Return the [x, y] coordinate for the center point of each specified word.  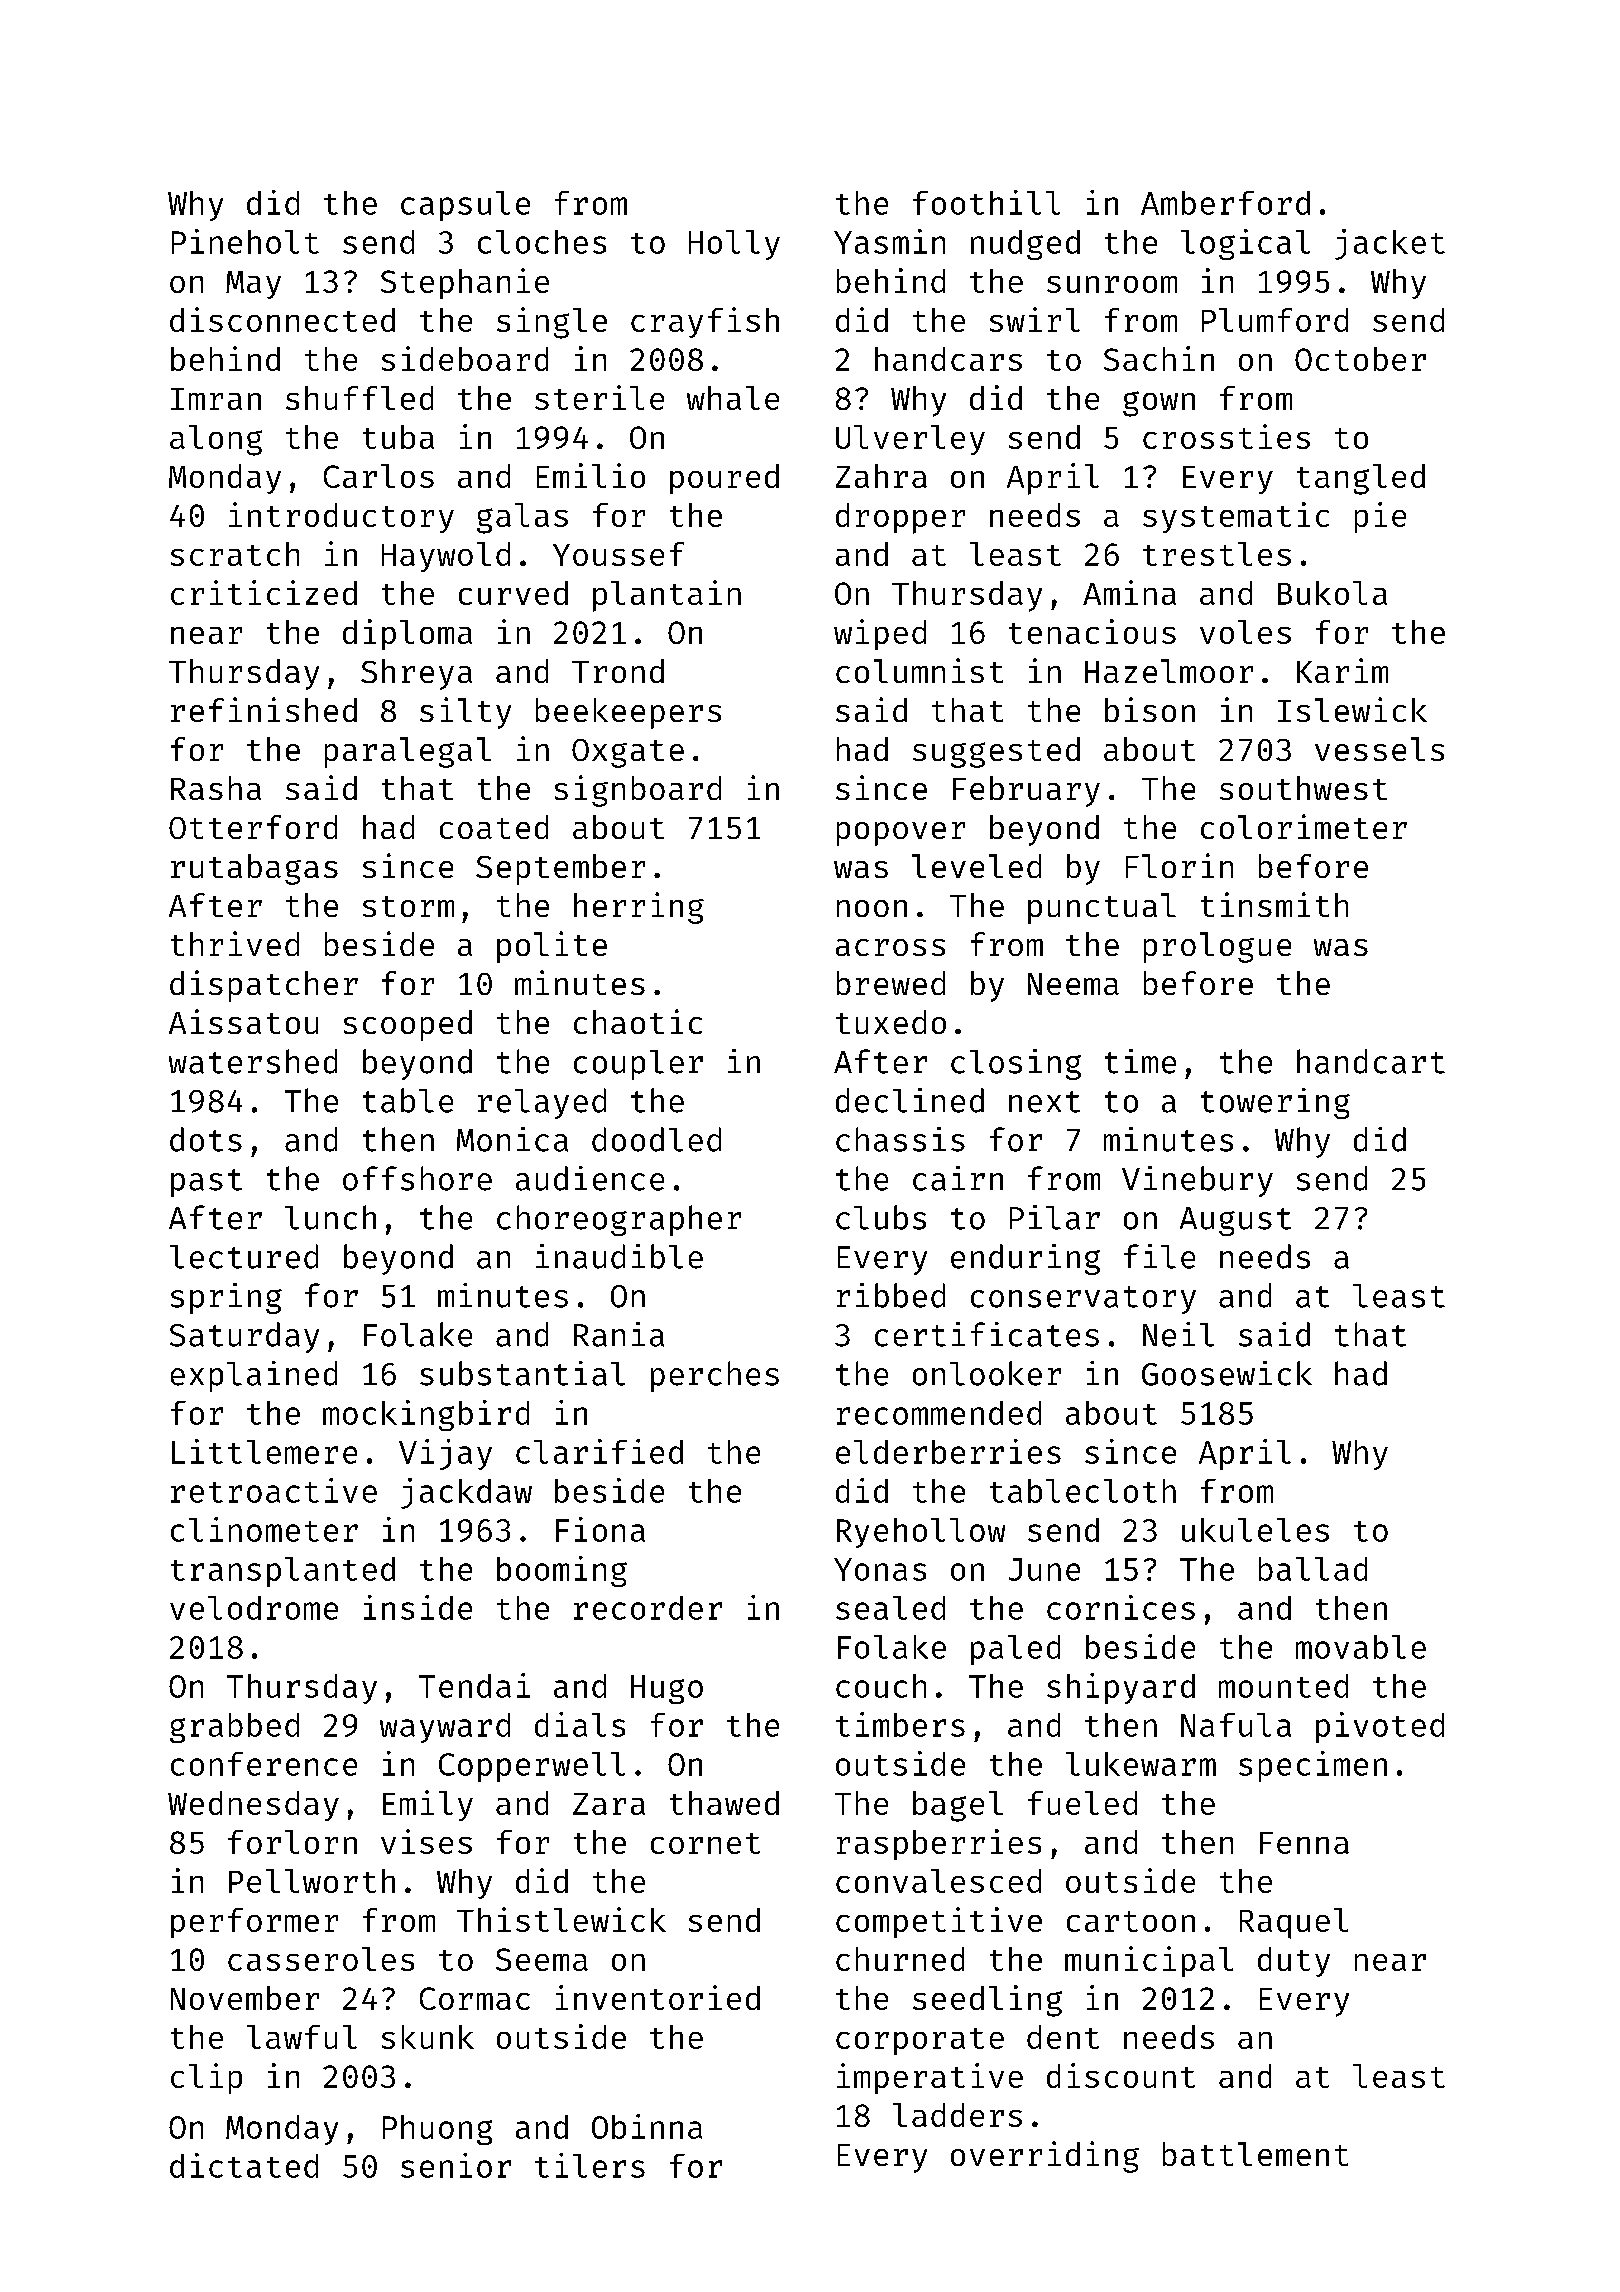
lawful [302, 2037]
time [1140, 1061]
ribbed [891, 1295]
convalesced [938, 1881]
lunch [330, 1217]
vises [426, 1841]
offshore [417, 1178]
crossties [1226, 436]
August [1235, 1221]
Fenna [1304, 1843]
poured [724, 479]
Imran [216, 399]
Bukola [1332, 593]
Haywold [446, 557]
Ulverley [910, 440]
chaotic [638, 1021]
